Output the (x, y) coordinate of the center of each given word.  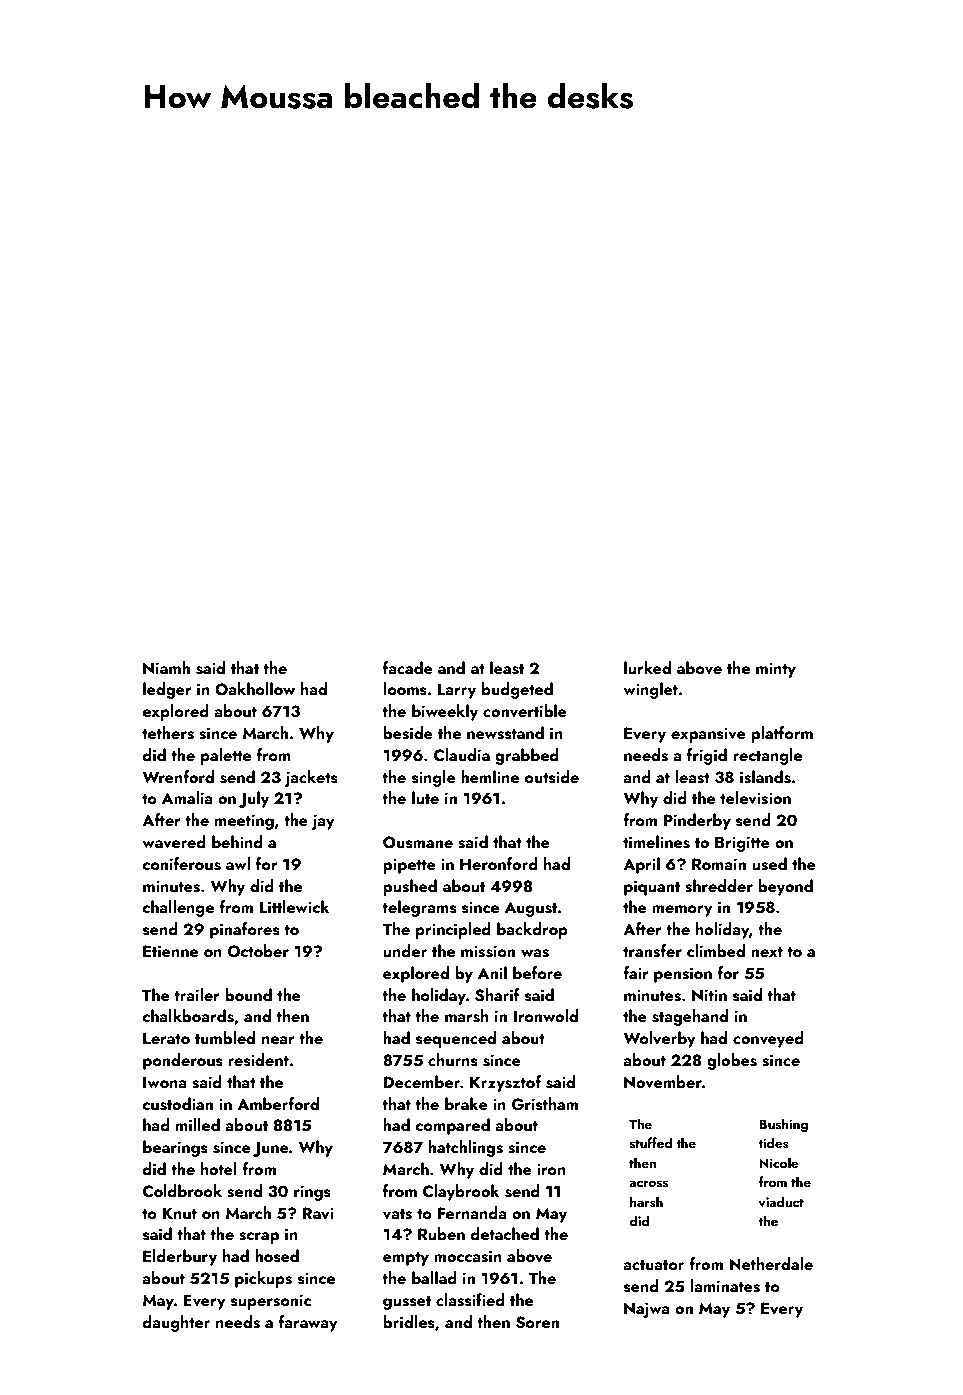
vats (397, 1214)
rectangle (767, 756)
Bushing (783, 1125)
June (271, 1149)
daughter (176, 1323)
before (537, 972)
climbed (716, 950)
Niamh (166, 667)
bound (248, 994)
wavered (174, 842)
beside (408, 733)
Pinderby (697, 821)
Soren (537, 1322)
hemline (490, 776)
